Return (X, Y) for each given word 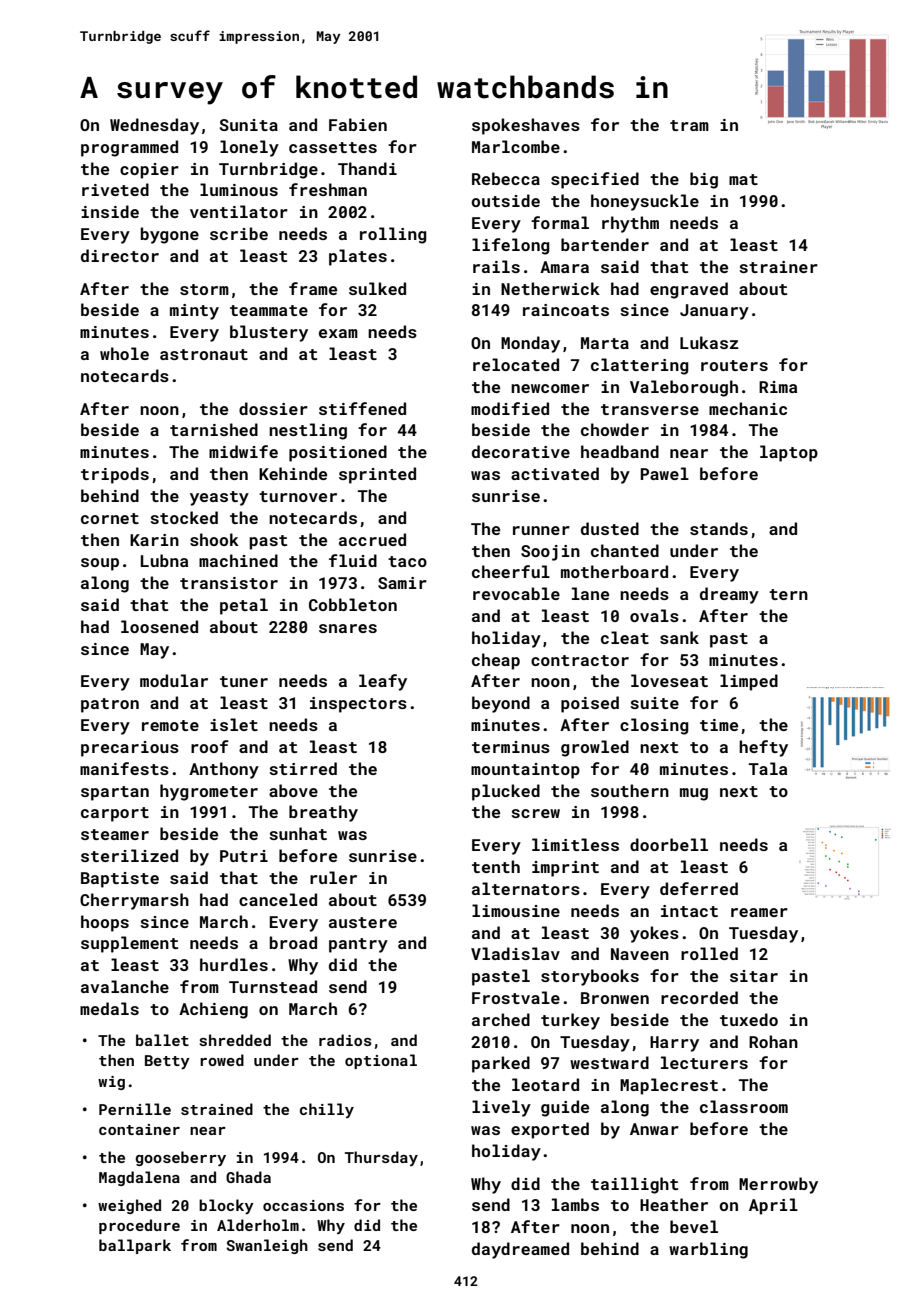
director (120, 255)
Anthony (224, 770)
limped (749, 682)
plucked (506, 792)
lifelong (511, 246)
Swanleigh (267, 1246)
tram (689, 125)
